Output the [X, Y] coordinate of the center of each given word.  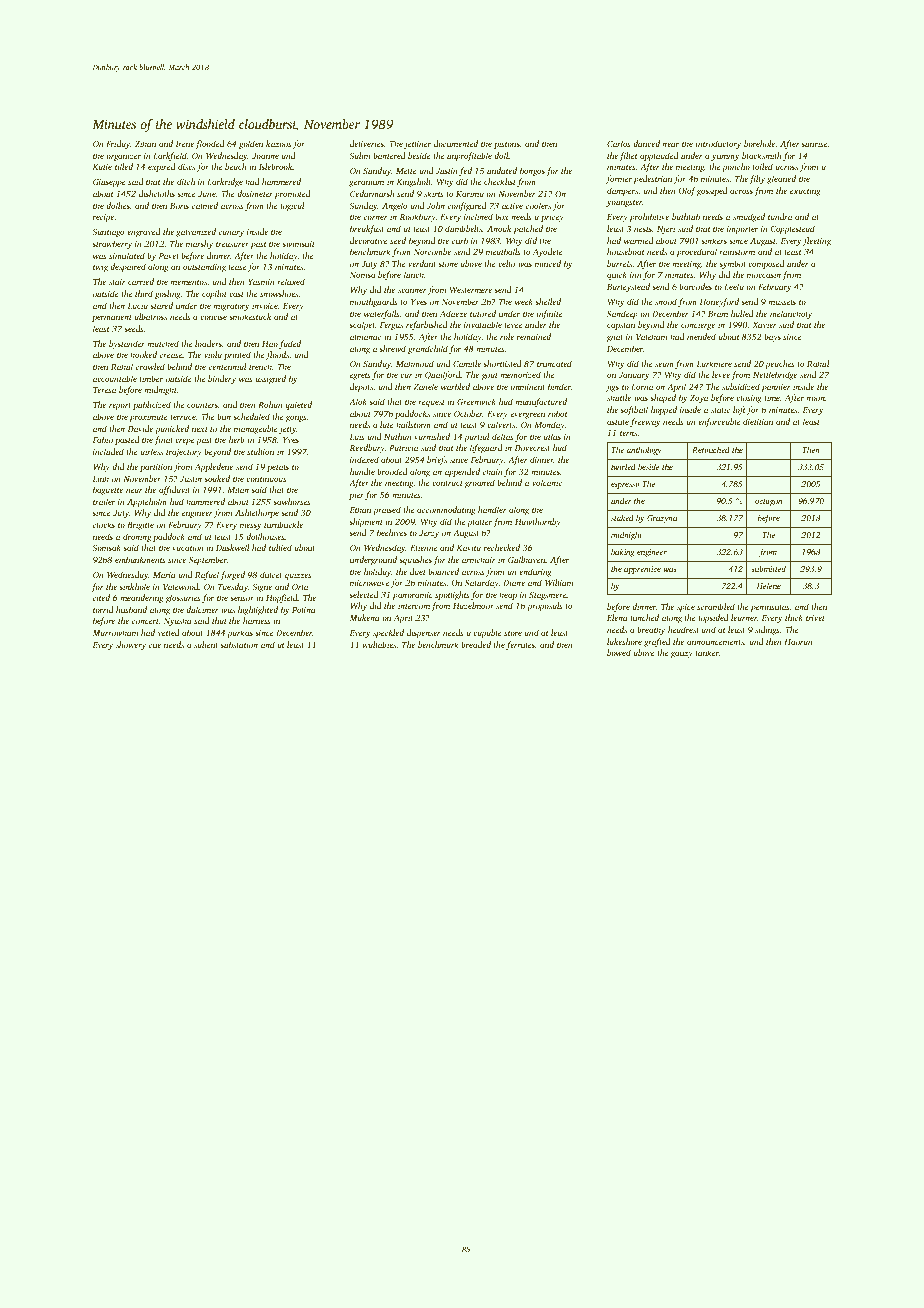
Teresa [104, 390]
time [772, 398]
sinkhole [134, 586]
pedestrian [652, 179]
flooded [210, 144]
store [513, 633]
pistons [507, 145]
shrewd [392, 348]
